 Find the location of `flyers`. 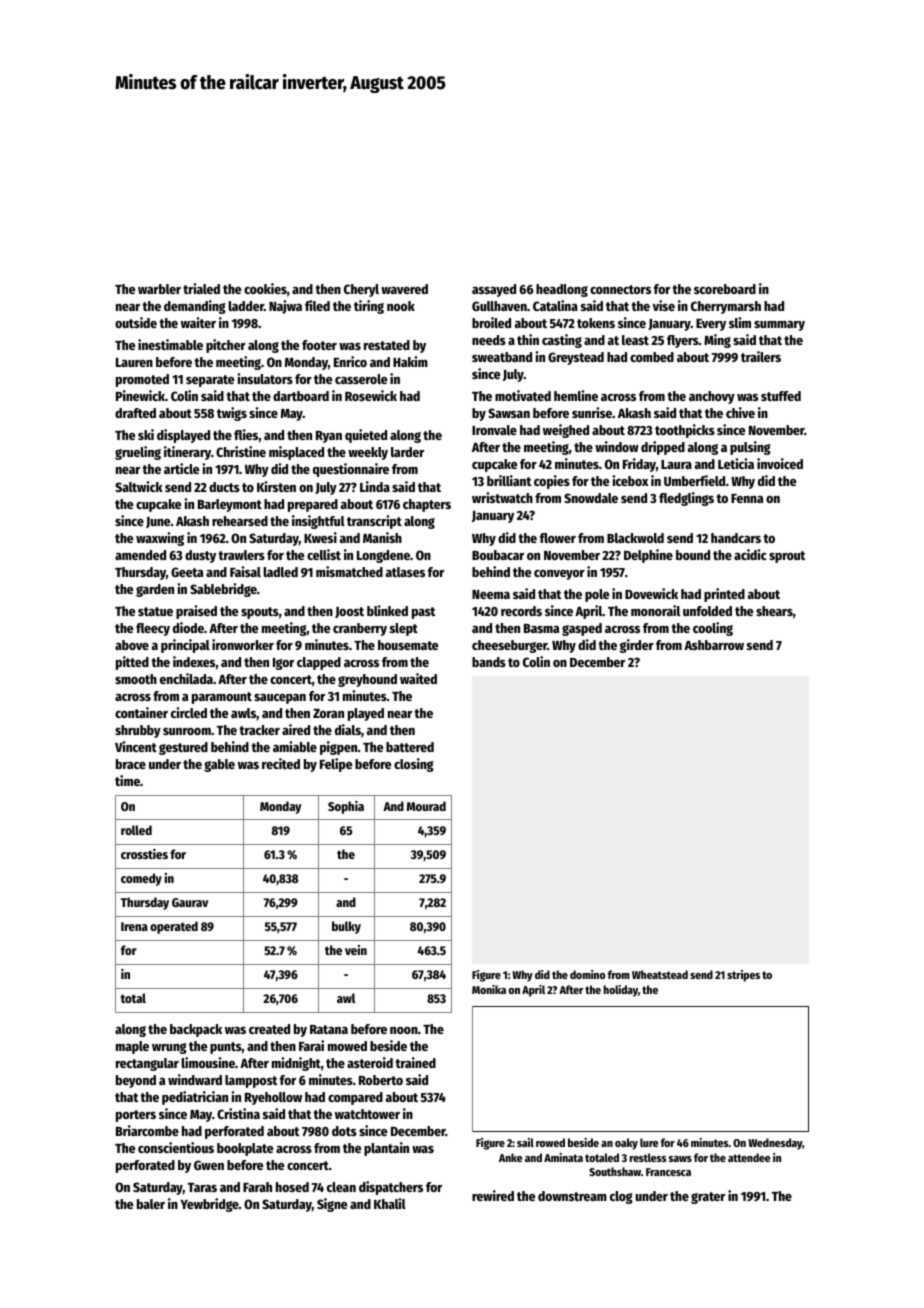

flyers is located at coordinates (683, 341).
